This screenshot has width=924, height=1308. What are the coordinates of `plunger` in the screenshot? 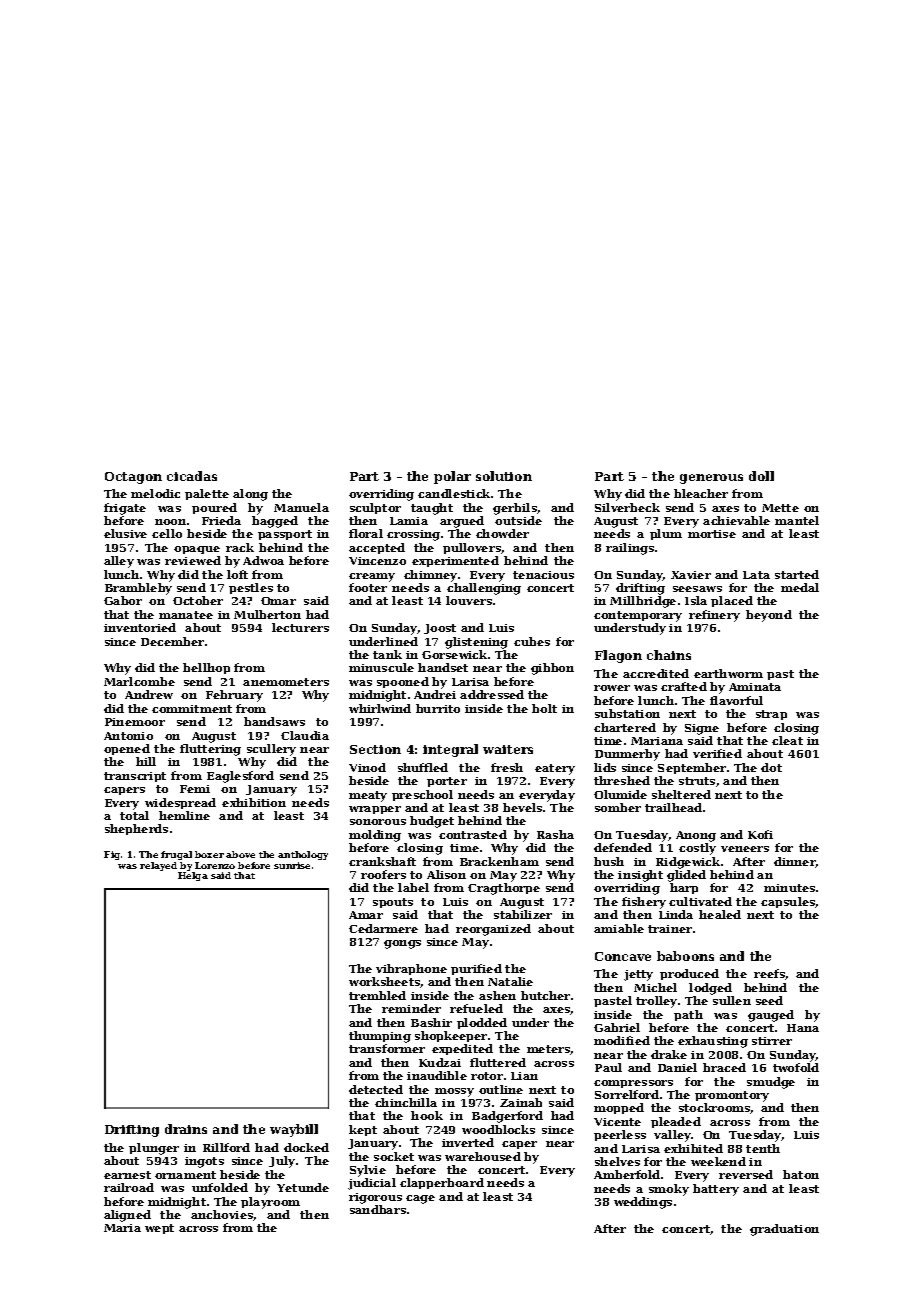 It's located at (154, 1149).
